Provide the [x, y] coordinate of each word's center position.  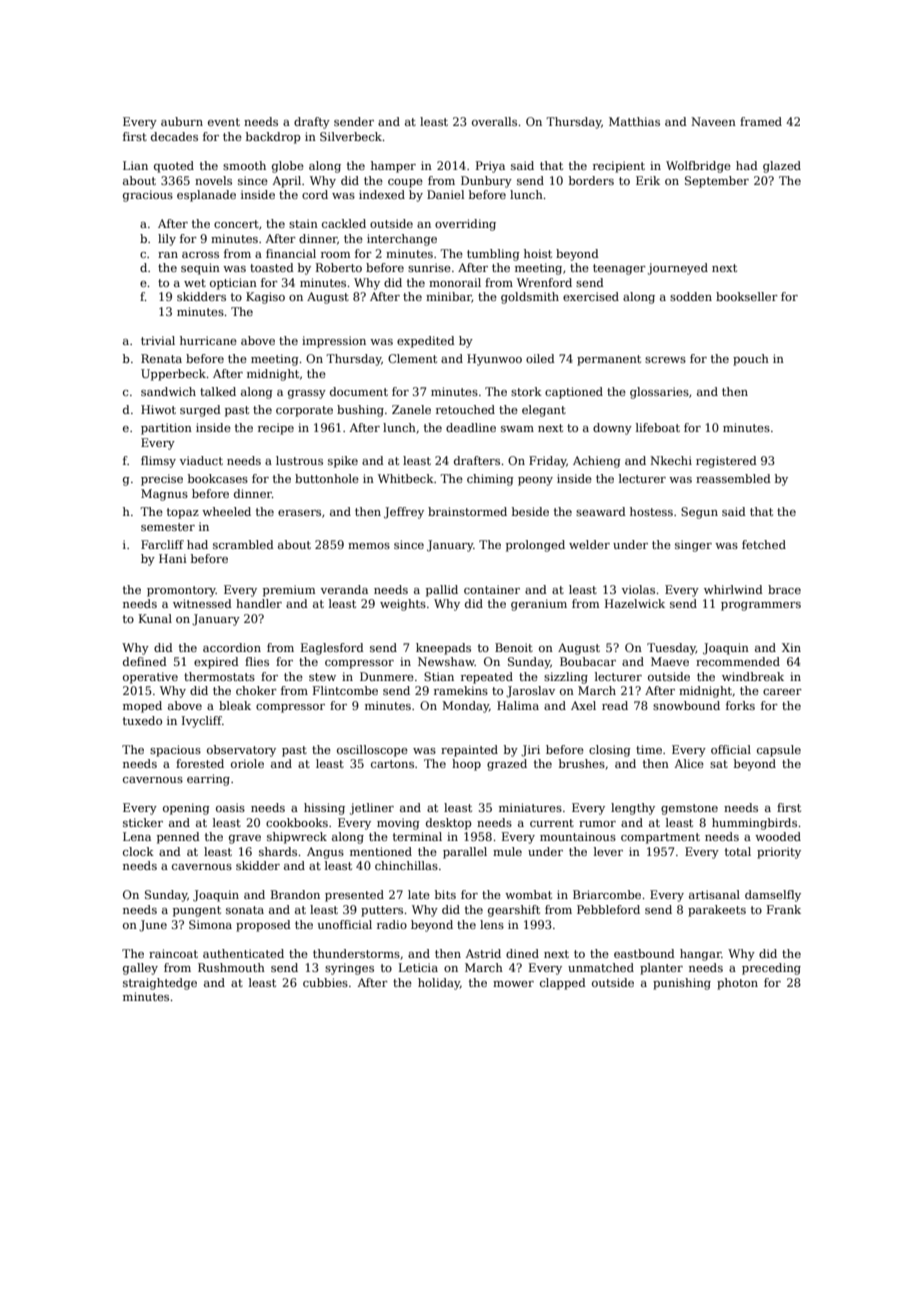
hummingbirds [754, 824]
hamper [393, 167]
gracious [148, 196]
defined [145, 661]
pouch [751, 360]
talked [218, 391]
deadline [471, 427]
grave [245, 839]
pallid [442, 591]
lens [492, 924]
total [738, 851]
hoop [466, 765]
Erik [648, 180]
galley [140, 969]
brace [784, 589]
